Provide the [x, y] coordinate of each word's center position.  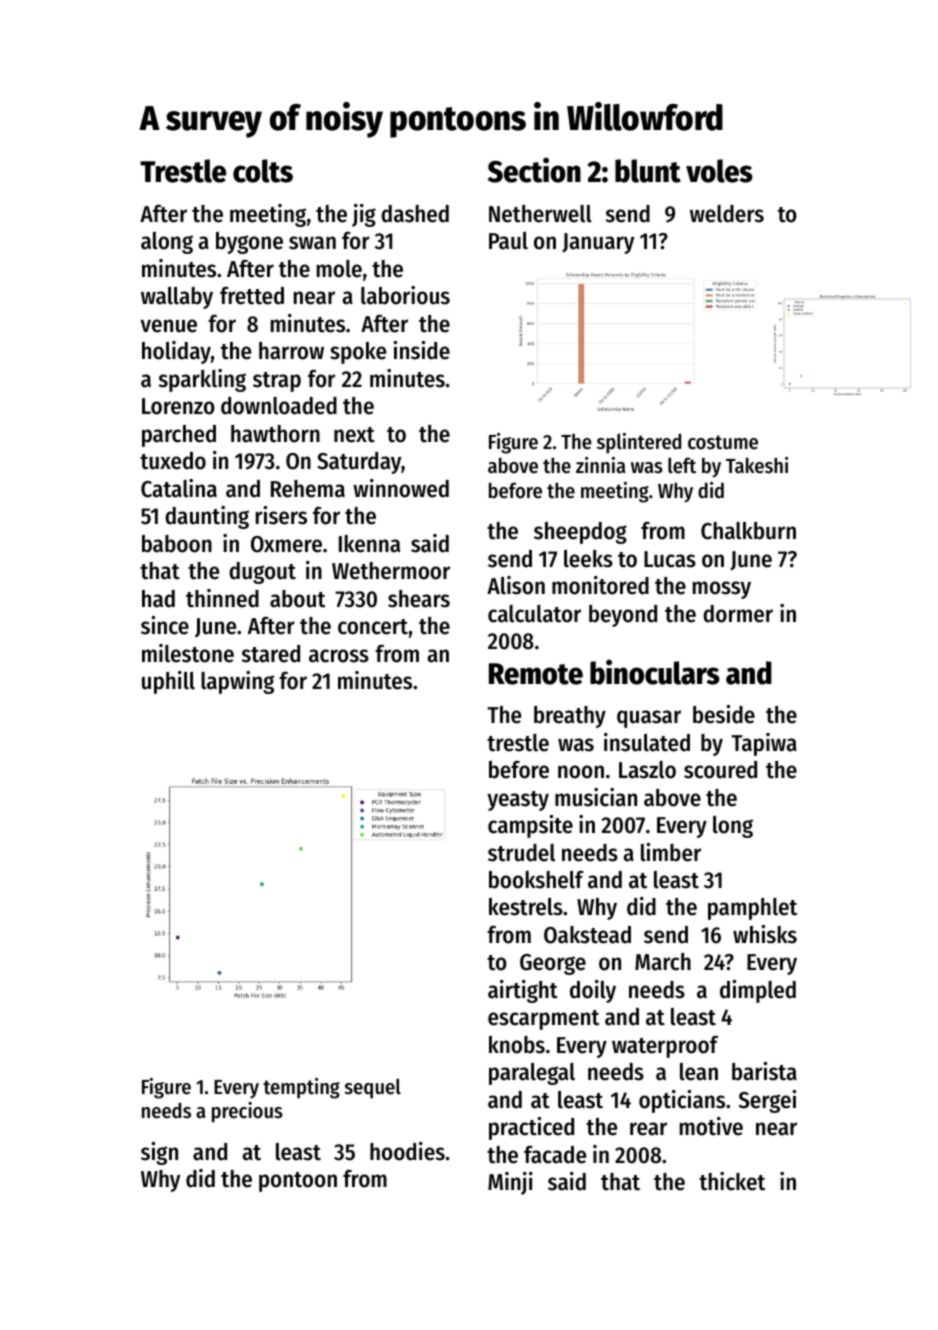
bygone [249, 243]
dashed [415, 214]
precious [247, 1112]
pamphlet [752, 909]
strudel [521, 853]
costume [723, 442]
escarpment [543, 1020]
